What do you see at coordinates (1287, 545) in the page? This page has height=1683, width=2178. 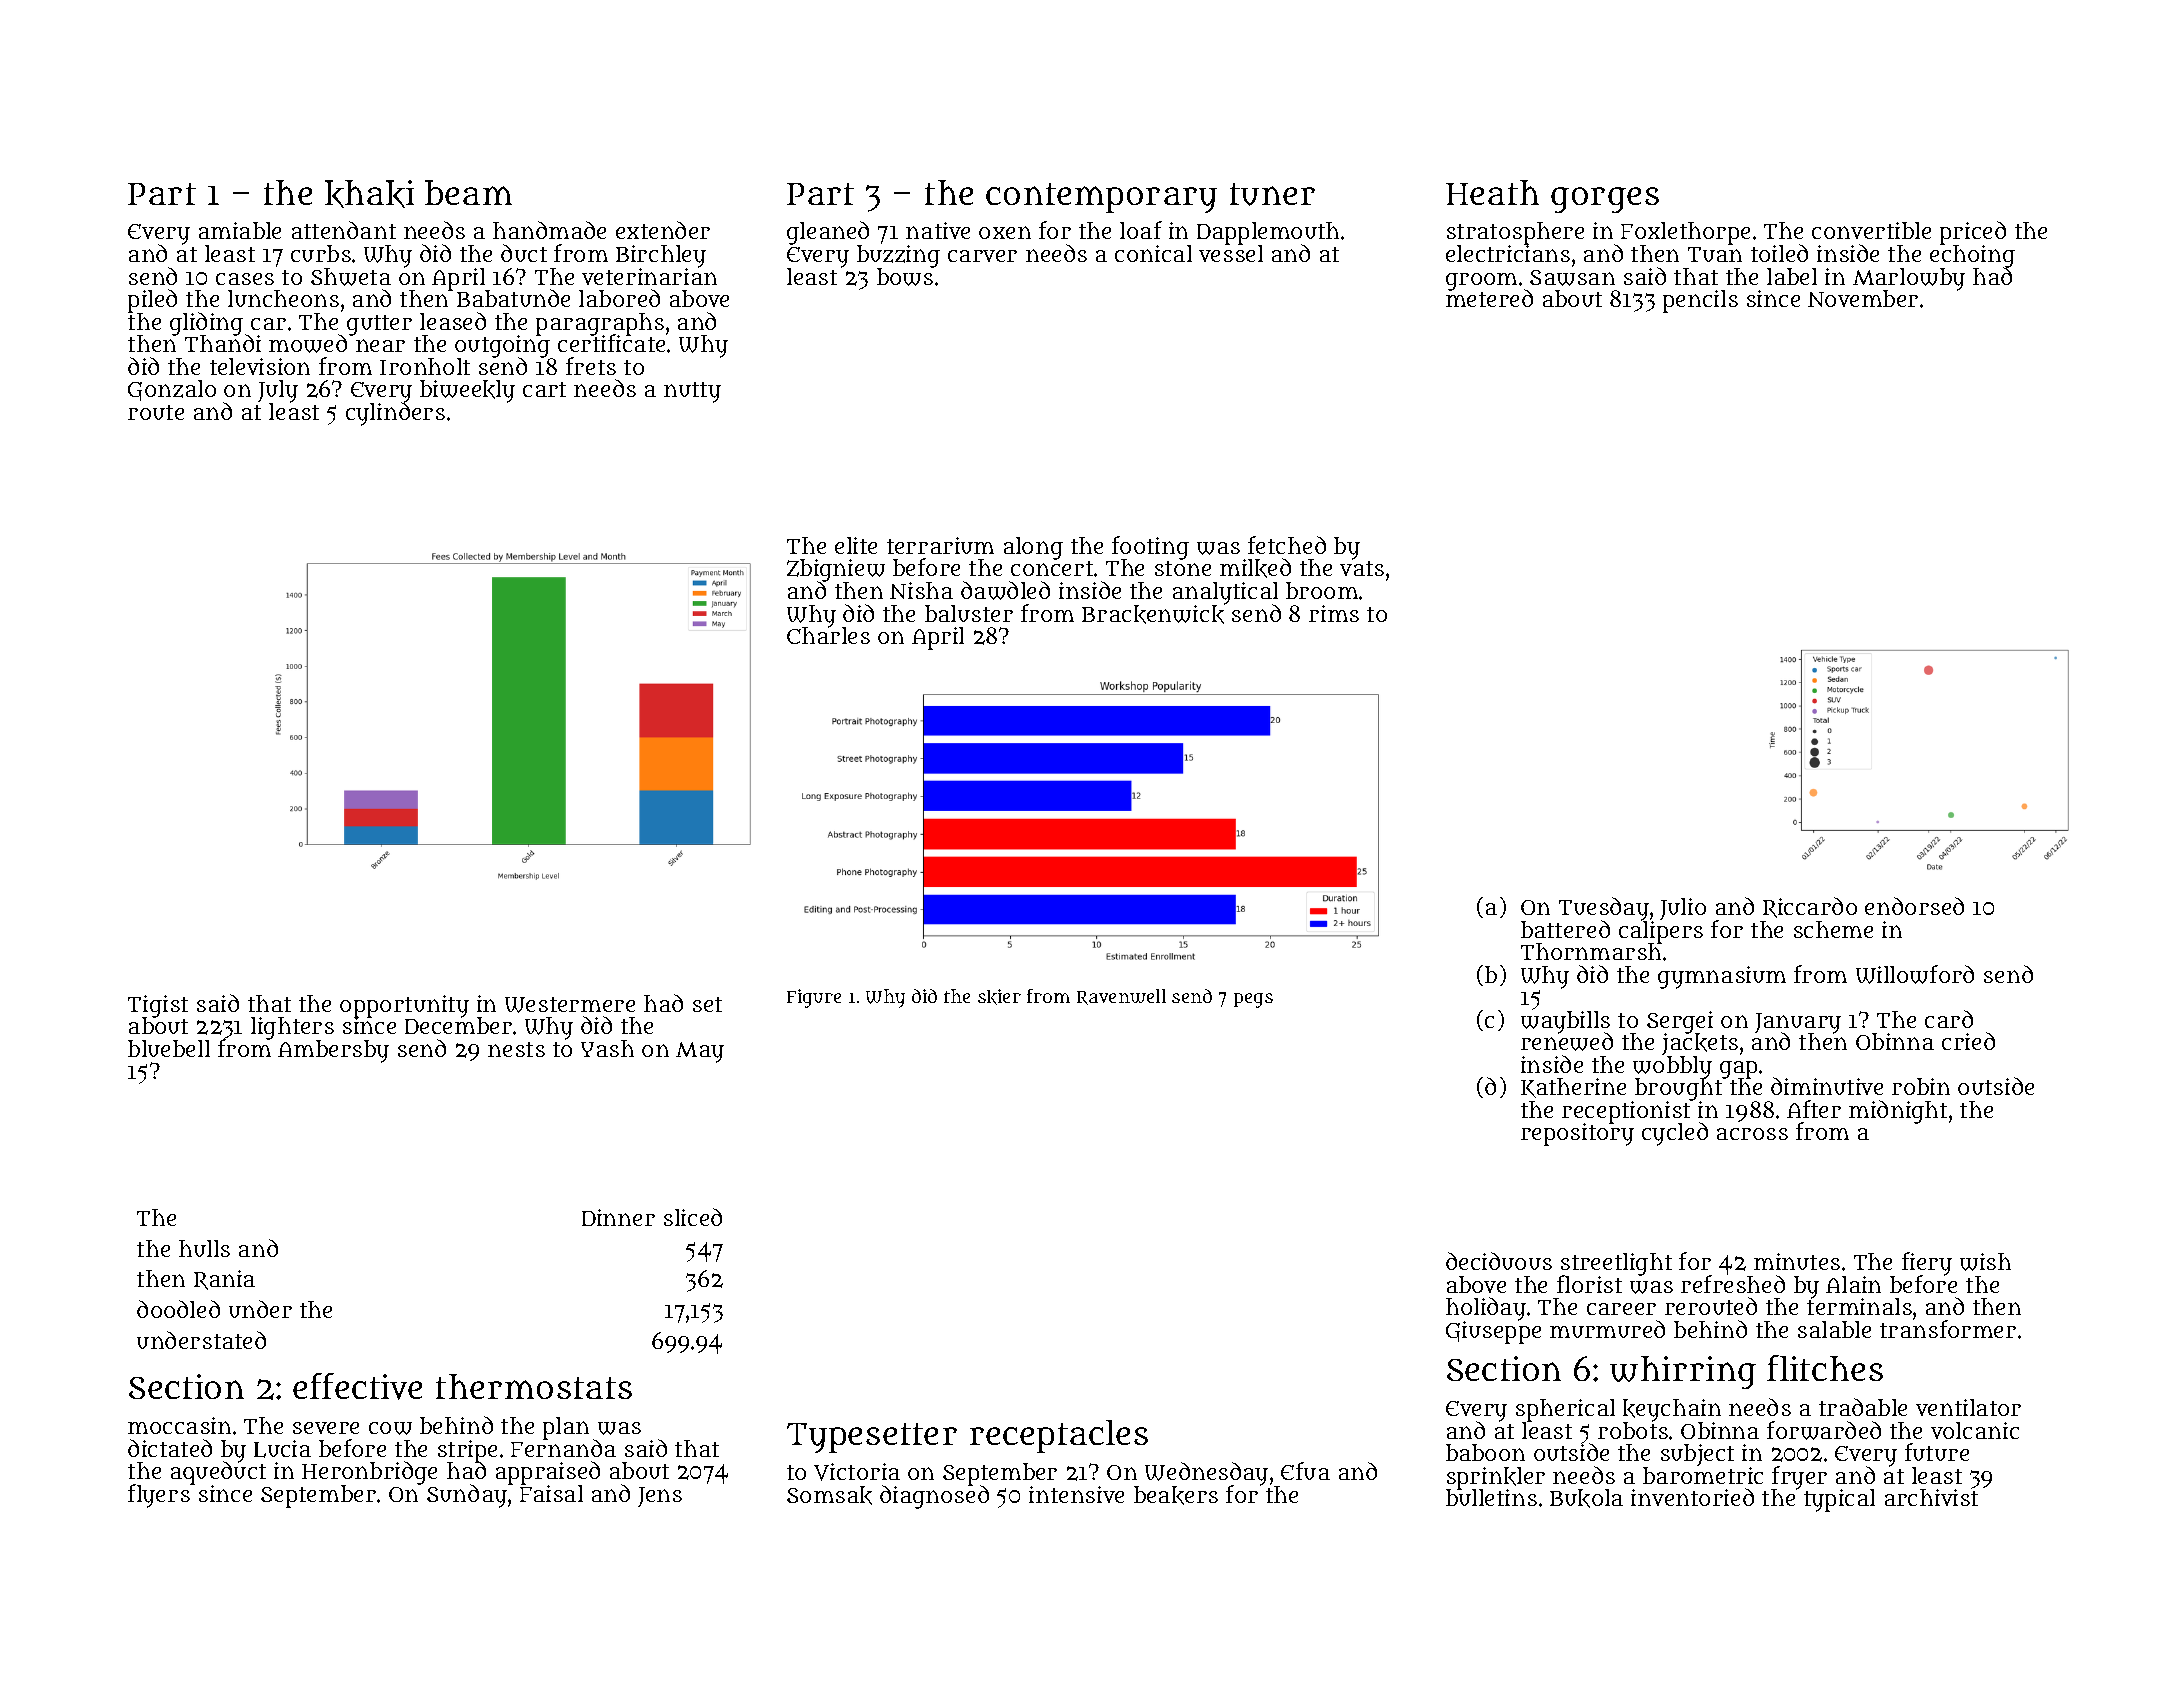 I see `fetched` at bounding box center [1287, 545].
